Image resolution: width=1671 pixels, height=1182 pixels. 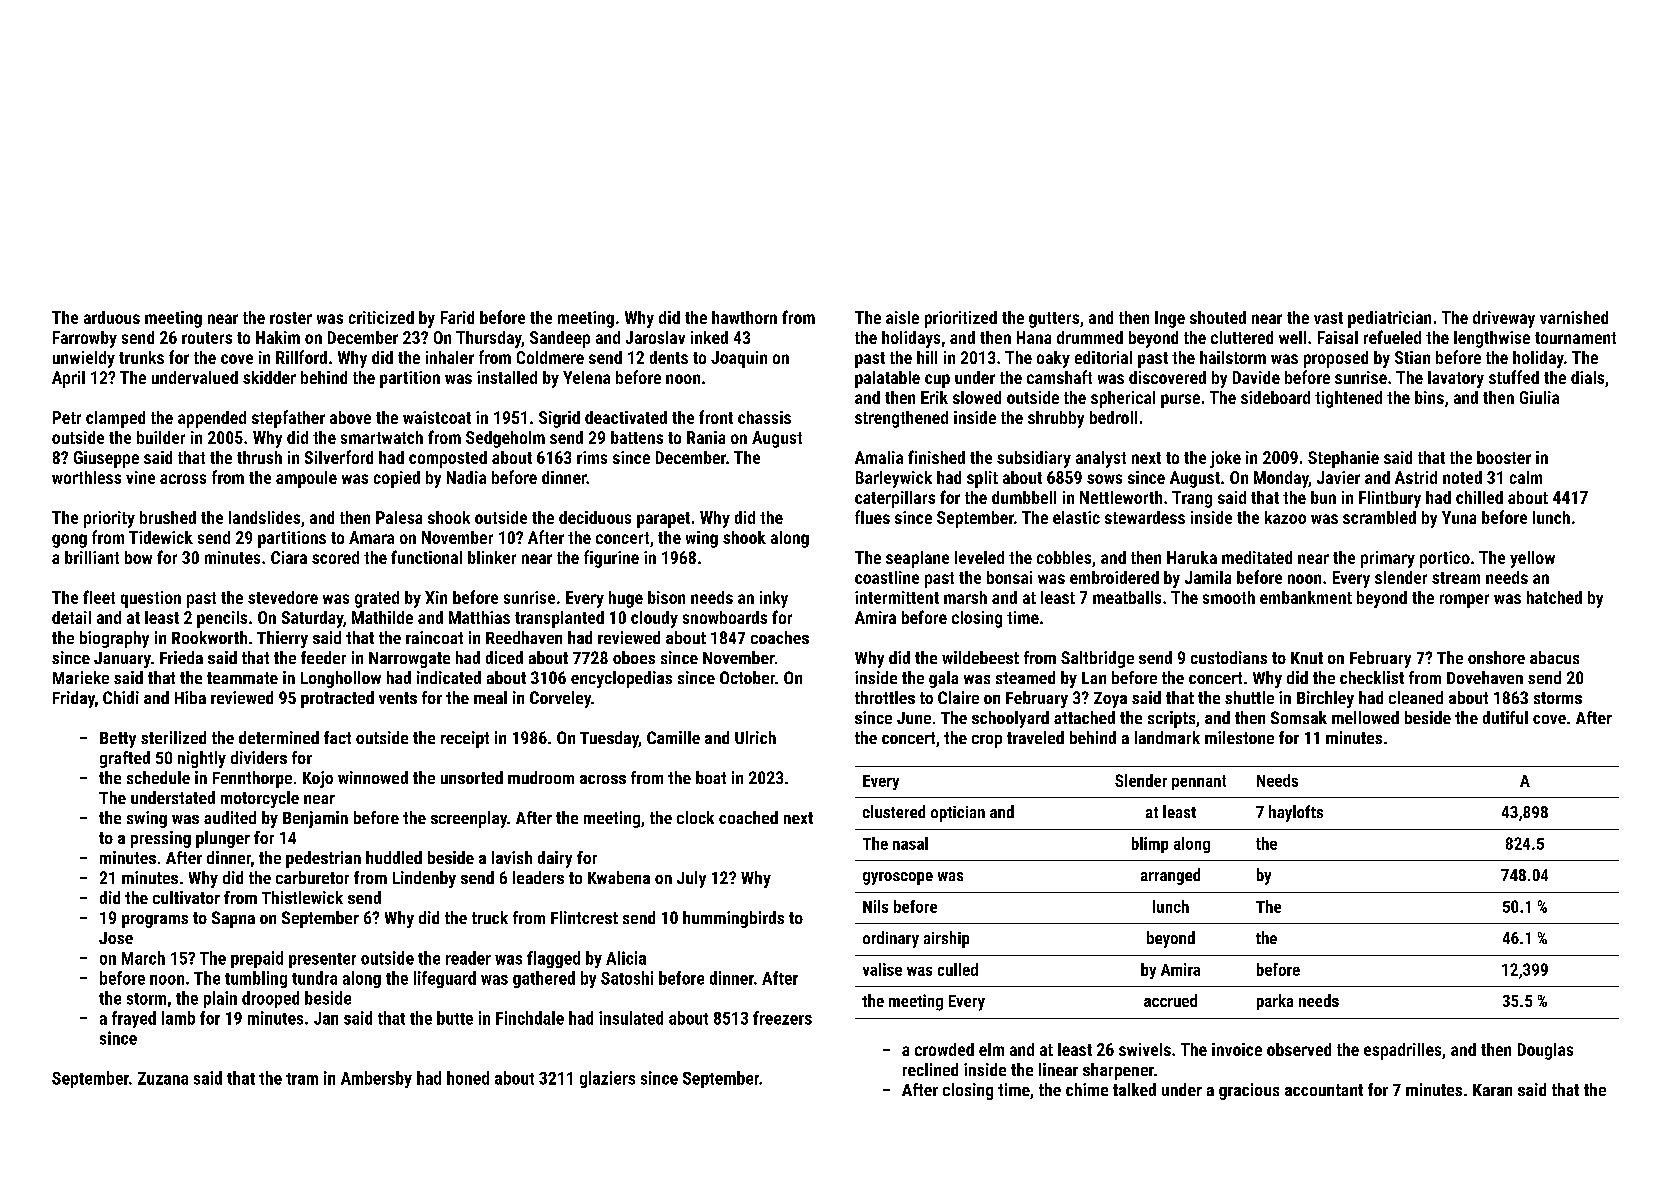 What do you see at coordinates (538, 877) in the image?
I see `leaders` at bounding box center [538, 877].
